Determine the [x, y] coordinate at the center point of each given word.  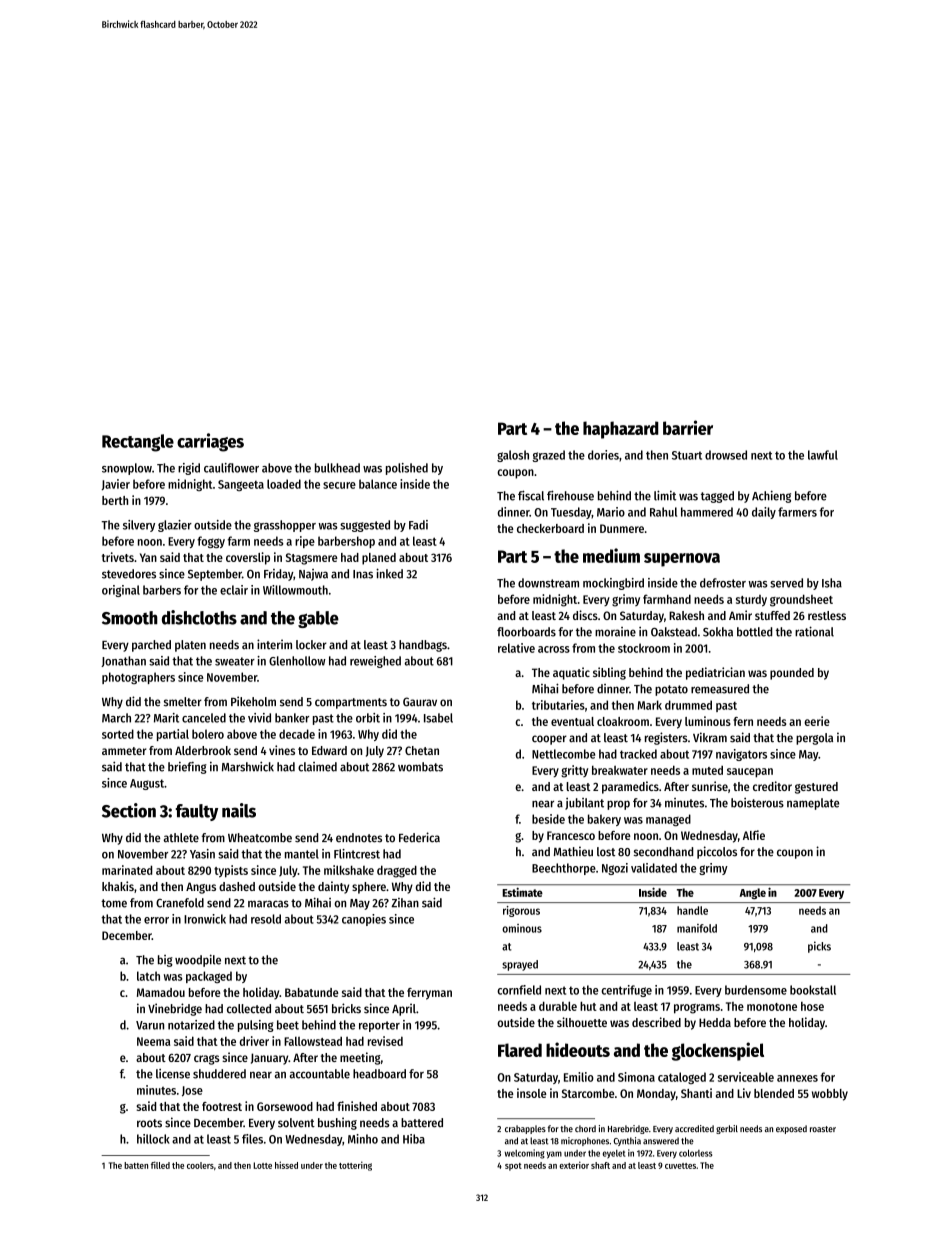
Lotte [262, 1165]
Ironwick [205, 919]
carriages [210, 442]
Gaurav [420, 702]
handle [692, 910]
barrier [688, 427]
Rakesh [686, 615]
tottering [355, 1166]
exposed [791, 1129]
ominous [522, 928]
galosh [513, 456]
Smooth [130, 618]
